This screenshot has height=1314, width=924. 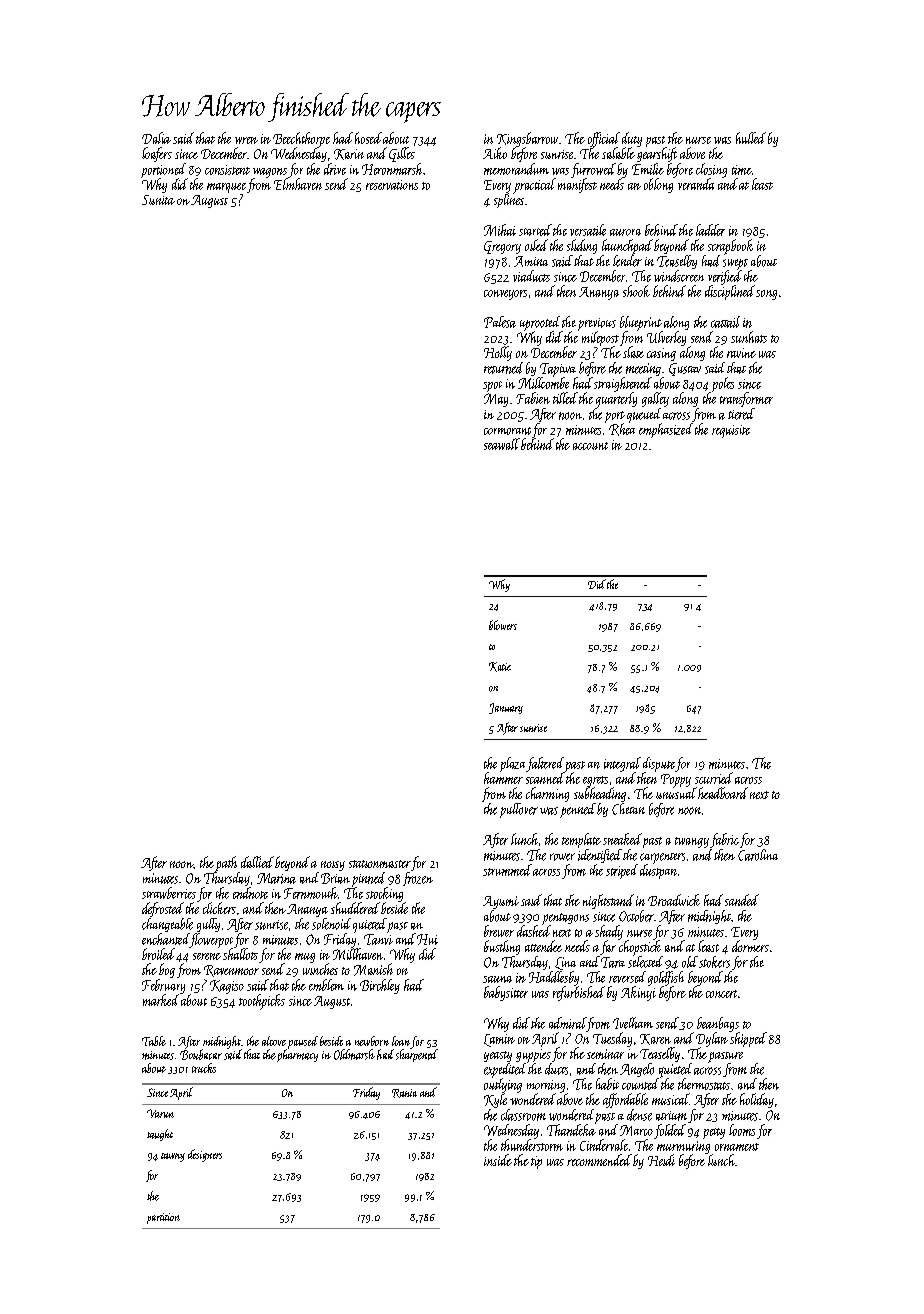 I want to click on designers, so click(x=205, y=1155).
